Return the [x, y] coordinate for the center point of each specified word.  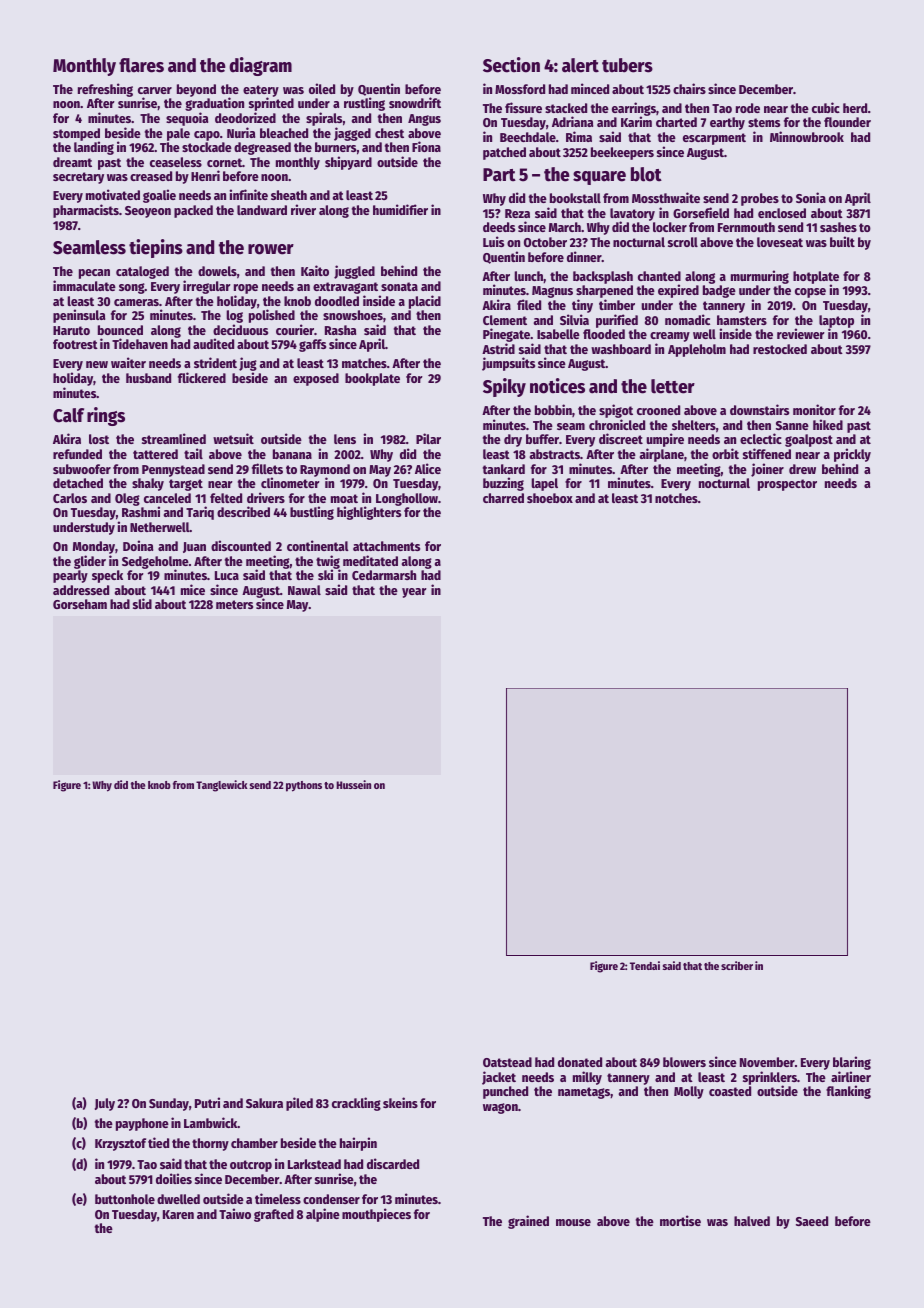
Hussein [353, 784]
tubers [627, 65]
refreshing [105, 90]
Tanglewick [222, 786]
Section [511, 65]
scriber [737, 965]
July [105, 1104]
